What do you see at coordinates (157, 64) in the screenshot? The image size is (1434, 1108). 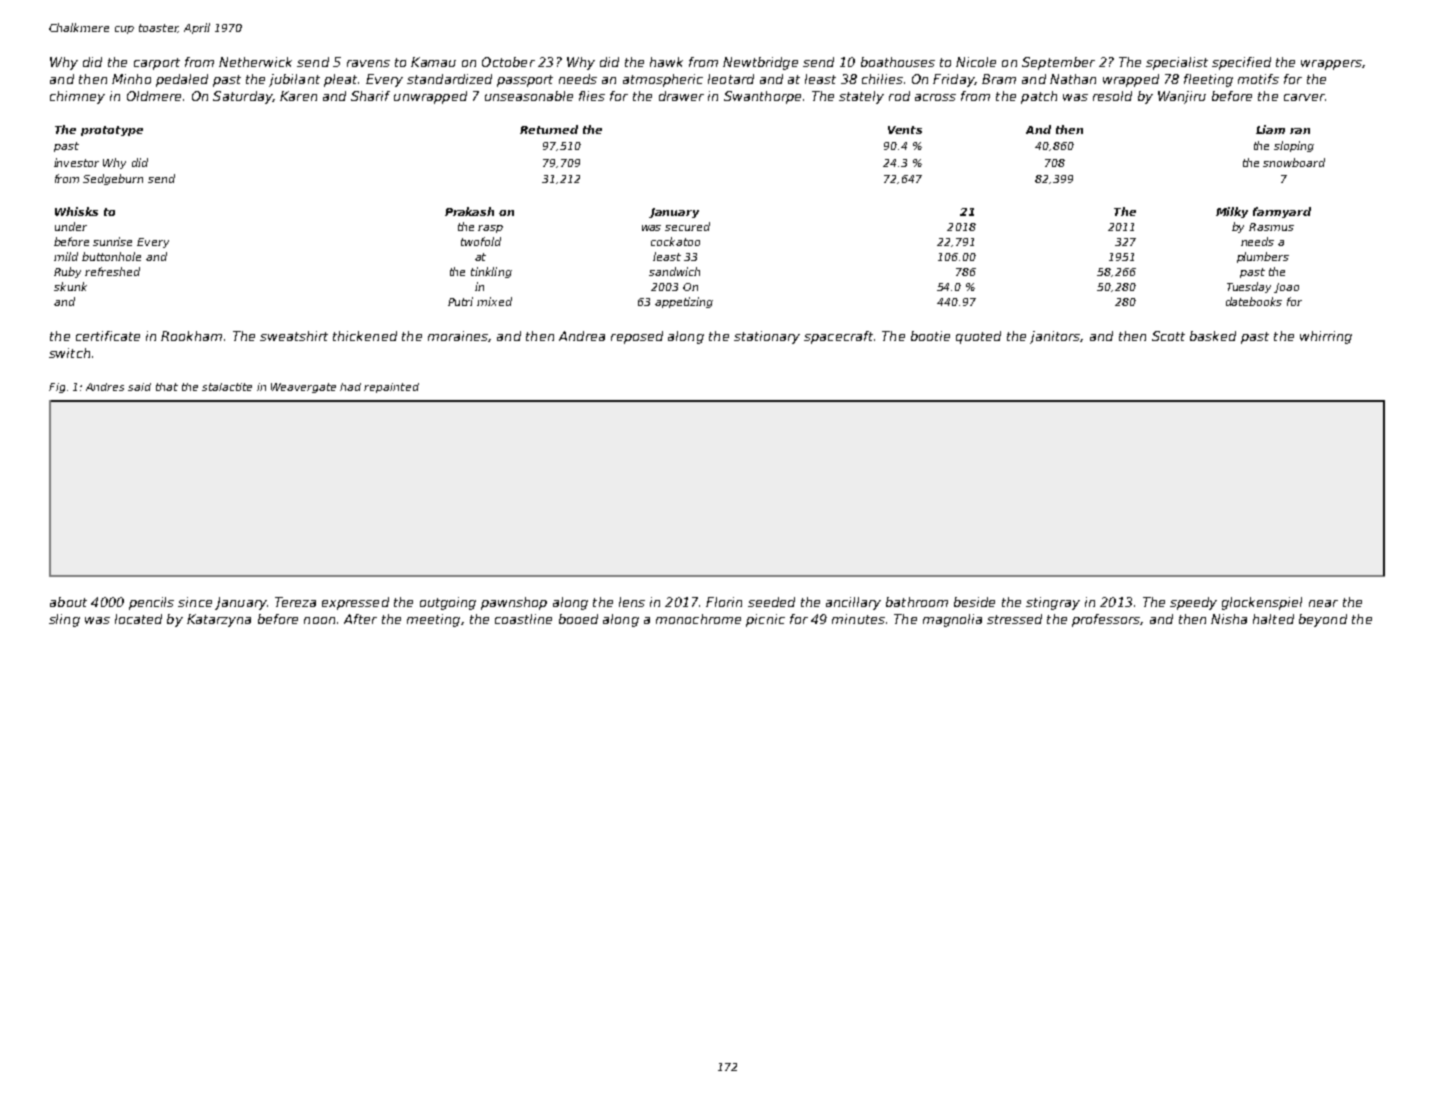 I see `carport` at bounding box center [157, 64].
